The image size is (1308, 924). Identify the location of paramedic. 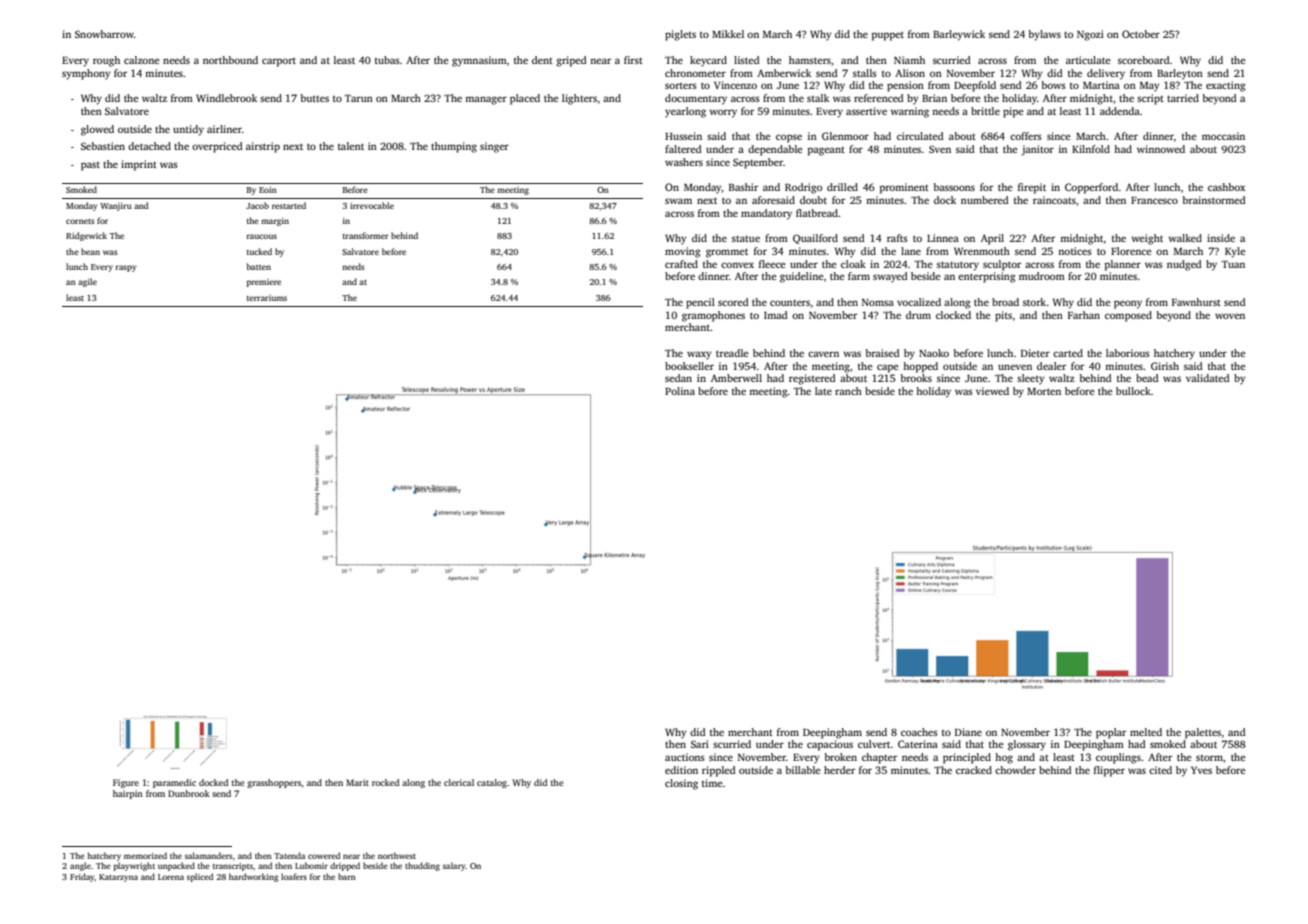
(174, 783).
